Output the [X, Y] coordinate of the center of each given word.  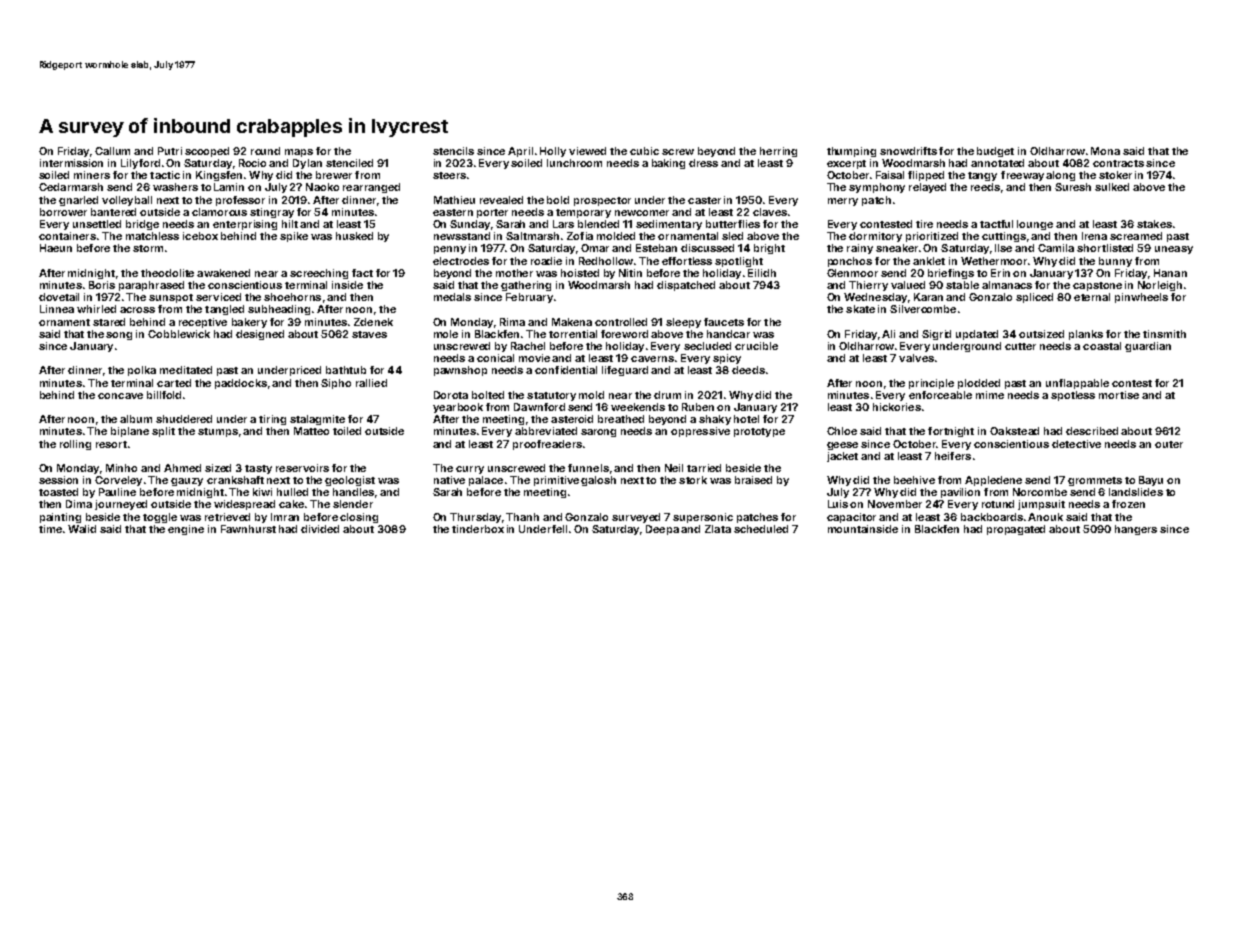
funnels [588, 468]
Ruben [698, 407]
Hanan [1170, 273]
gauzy [187, 482]
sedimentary [669, 225]
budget [995, 152]
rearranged [371, 188]
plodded [979, 384]
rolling [75, 445]
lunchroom [574, 163]
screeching [319, 274]
